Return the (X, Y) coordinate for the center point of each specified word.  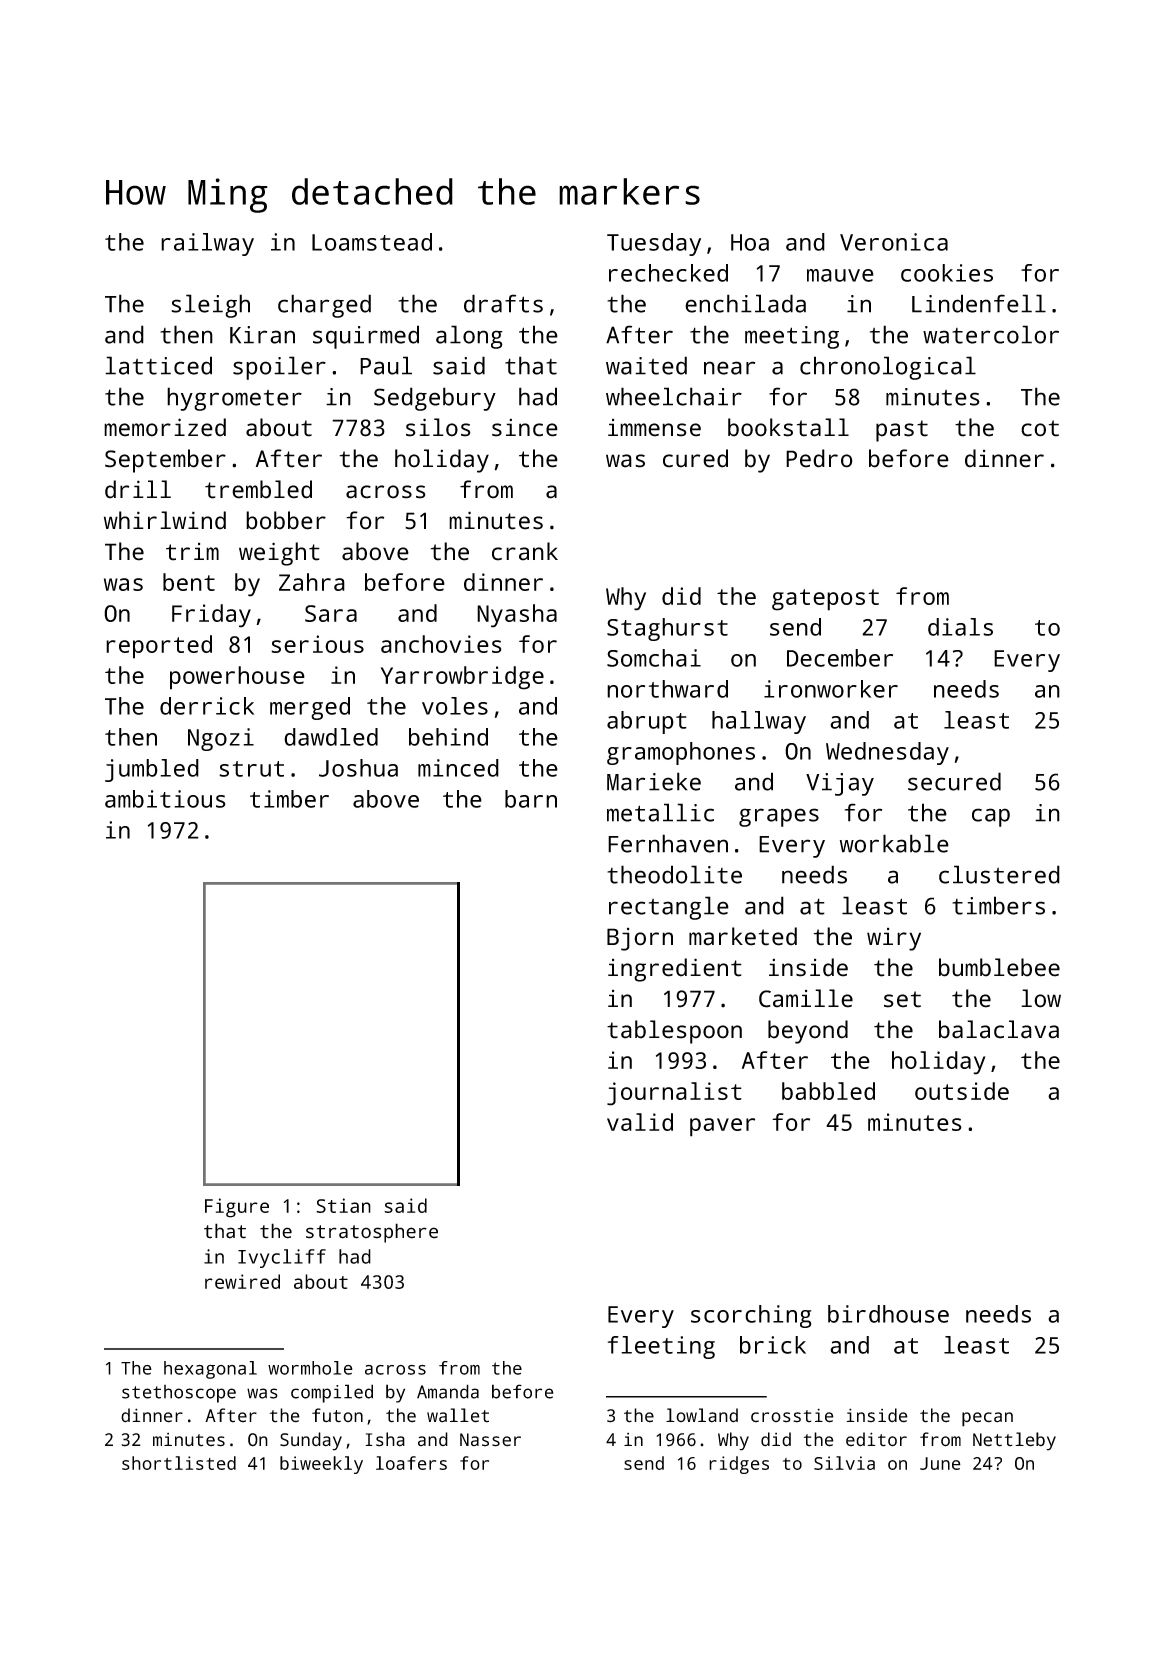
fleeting (661, 1347)
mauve (840, 275)
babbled (828, 1091)
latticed (158, 365)
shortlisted (179, 1463)
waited (646, 365)
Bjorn (640, 939)
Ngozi (221, 739)
